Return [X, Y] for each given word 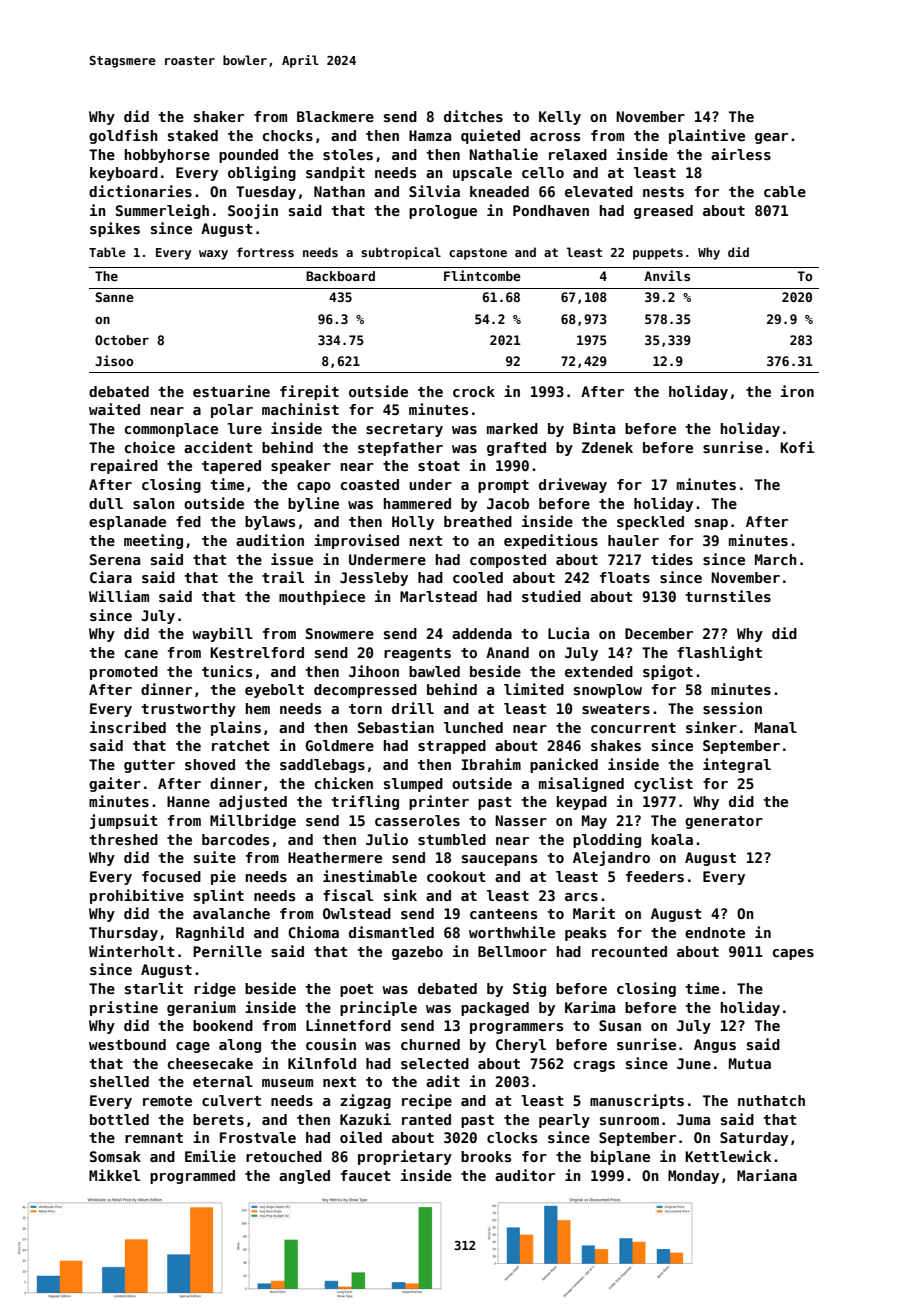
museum [287, 1083]
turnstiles [728, 596]
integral [737, 765]
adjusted [253, 802]
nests [663, 192]
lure [245, 428]
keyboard [124, 174]
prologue [443, 212]
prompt [503, 486]
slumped [413, 785]
